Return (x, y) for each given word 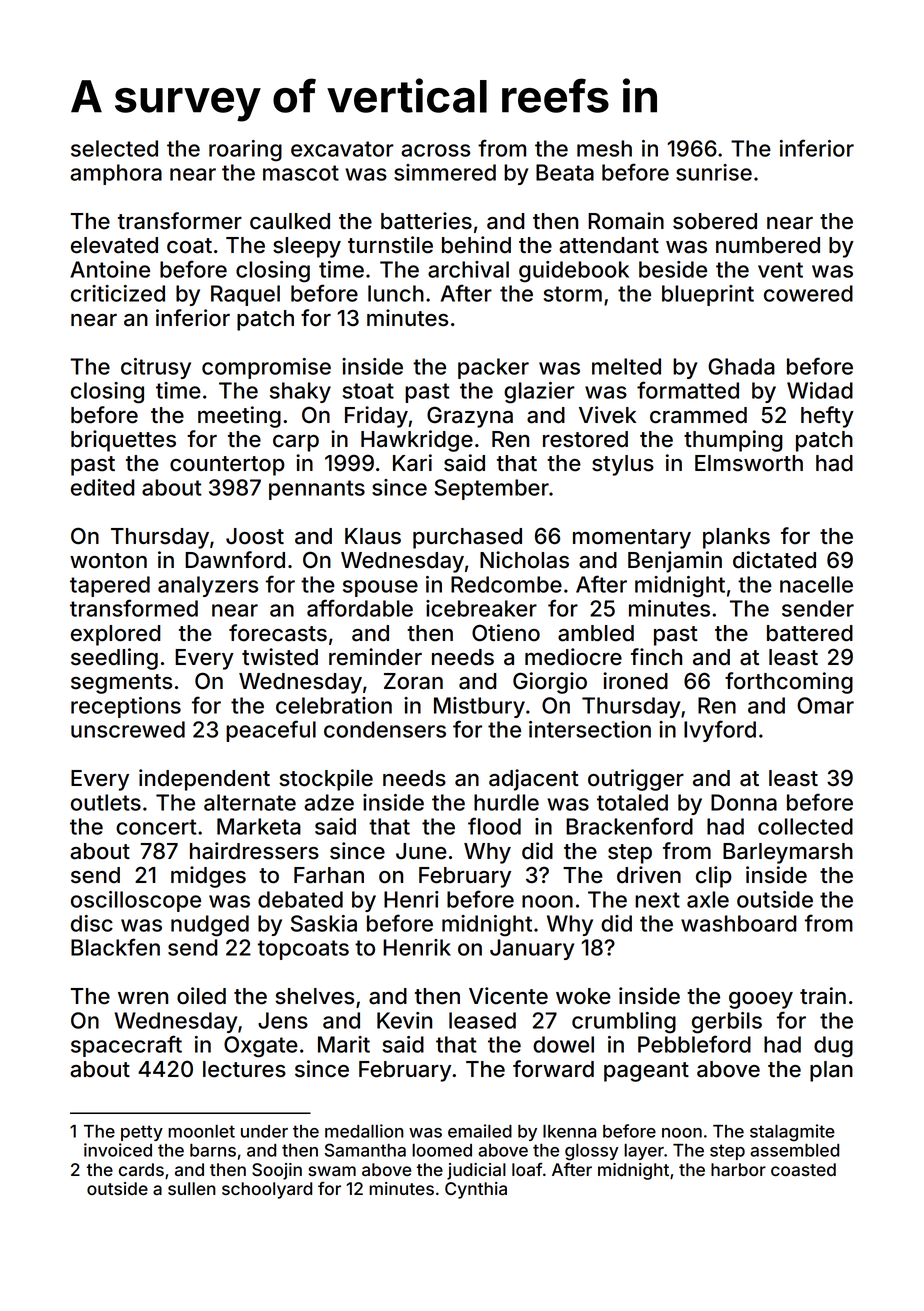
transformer (180, 221)
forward (553, 1069)
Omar (825, 705)
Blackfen (115, 947)
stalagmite (792, 1133)
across (435, 150)
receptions (126, 707)
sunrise (714, 172)
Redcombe (506, 584)
